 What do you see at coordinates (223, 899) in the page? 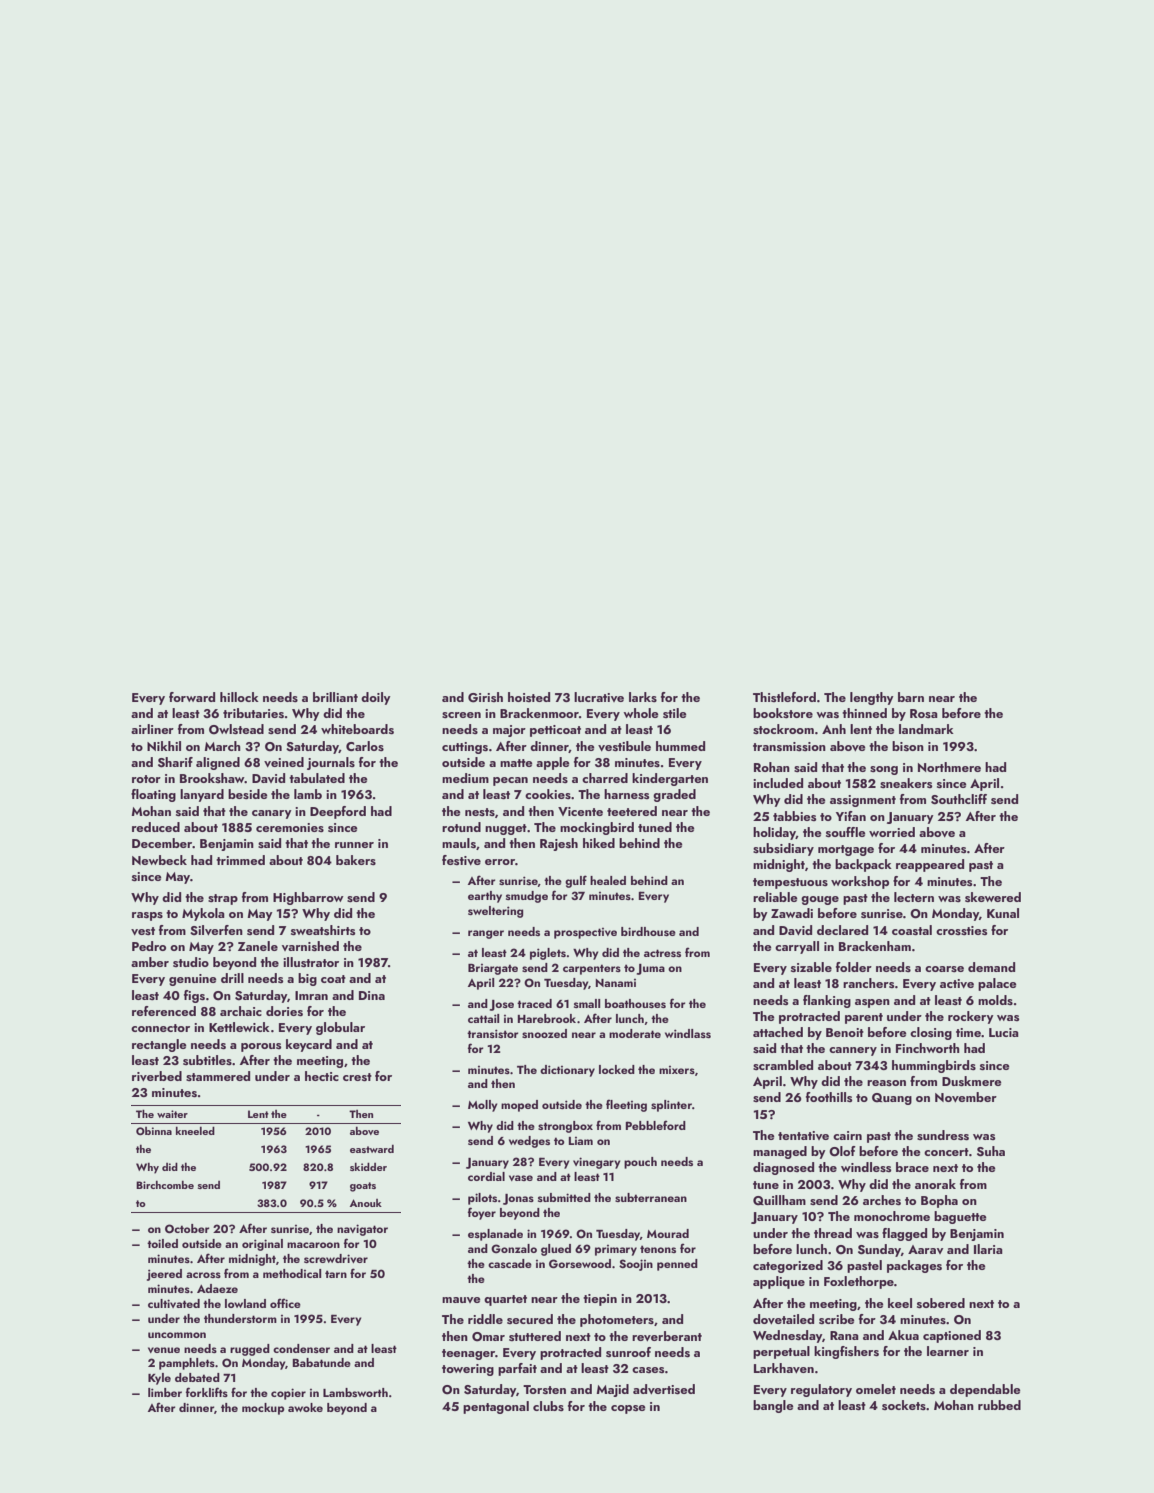
I see `strap` at bounding box center [223, 899].
